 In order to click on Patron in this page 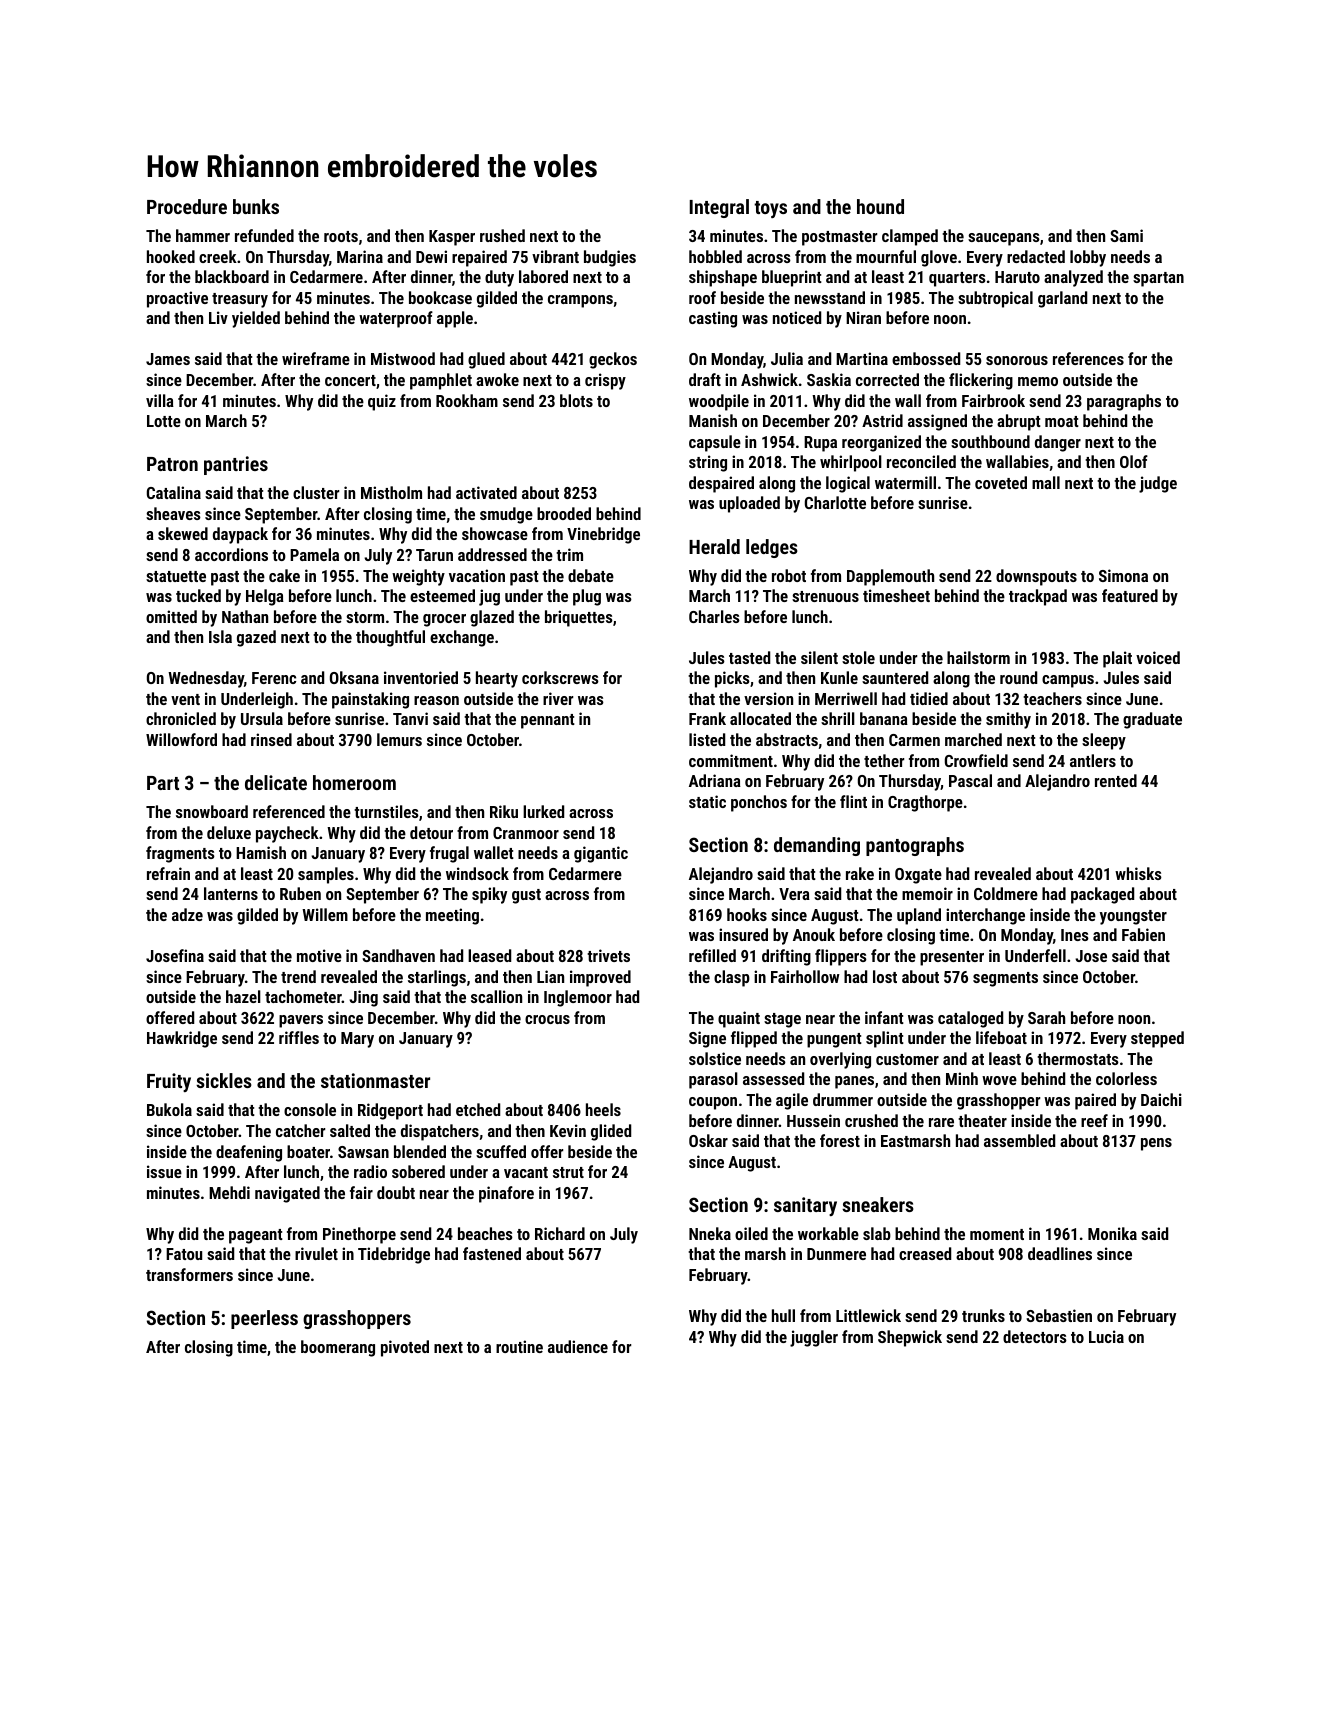, I will do `click(172, 464)`.
